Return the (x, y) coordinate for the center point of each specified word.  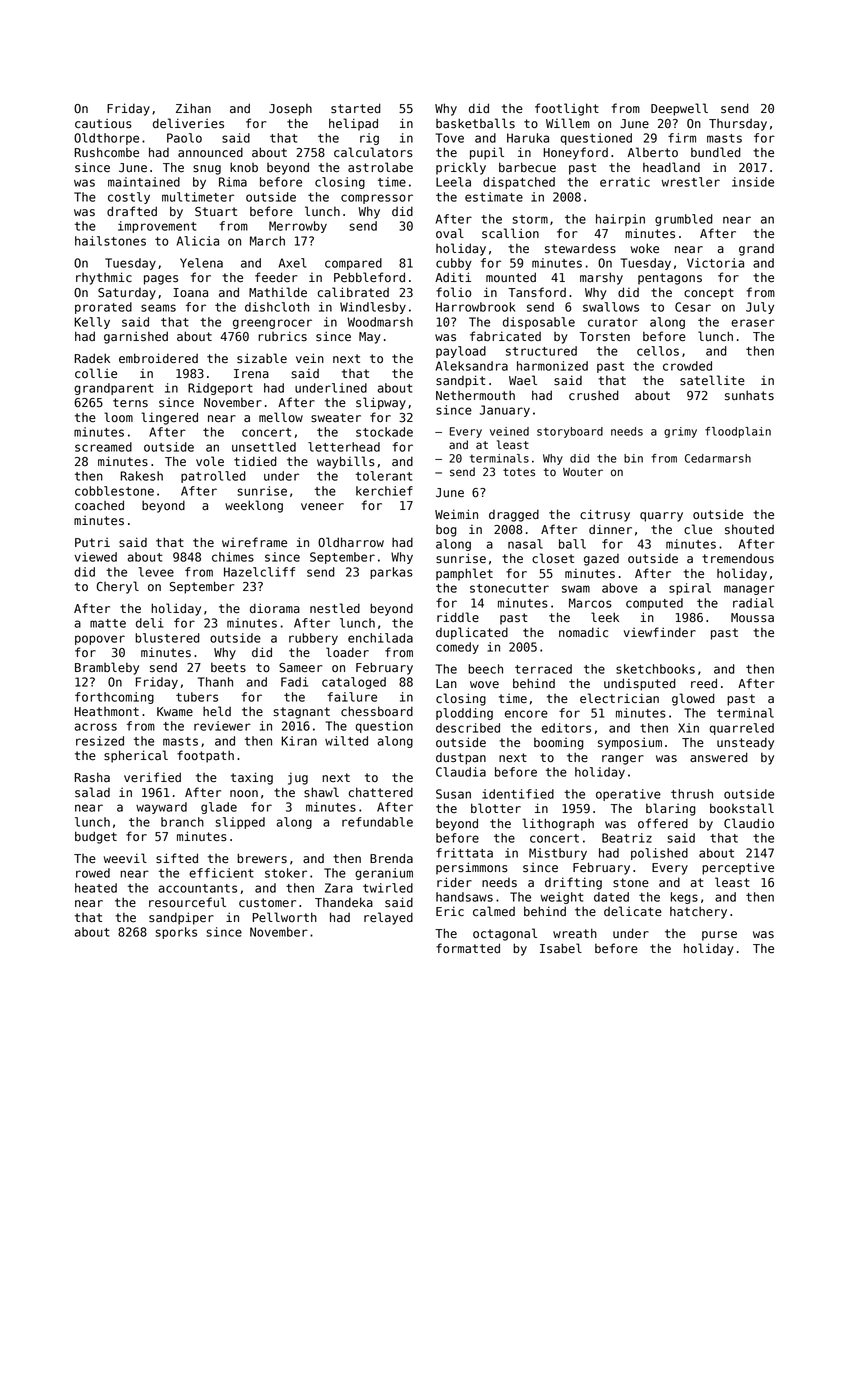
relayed (388, 918)
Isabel (561, 948)
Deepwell (679, 109)
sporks (176, 933)
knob (244, 167)
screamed (103, 447)
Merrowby (298, 227)
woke (645, 248)
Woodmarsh (380, 322)
